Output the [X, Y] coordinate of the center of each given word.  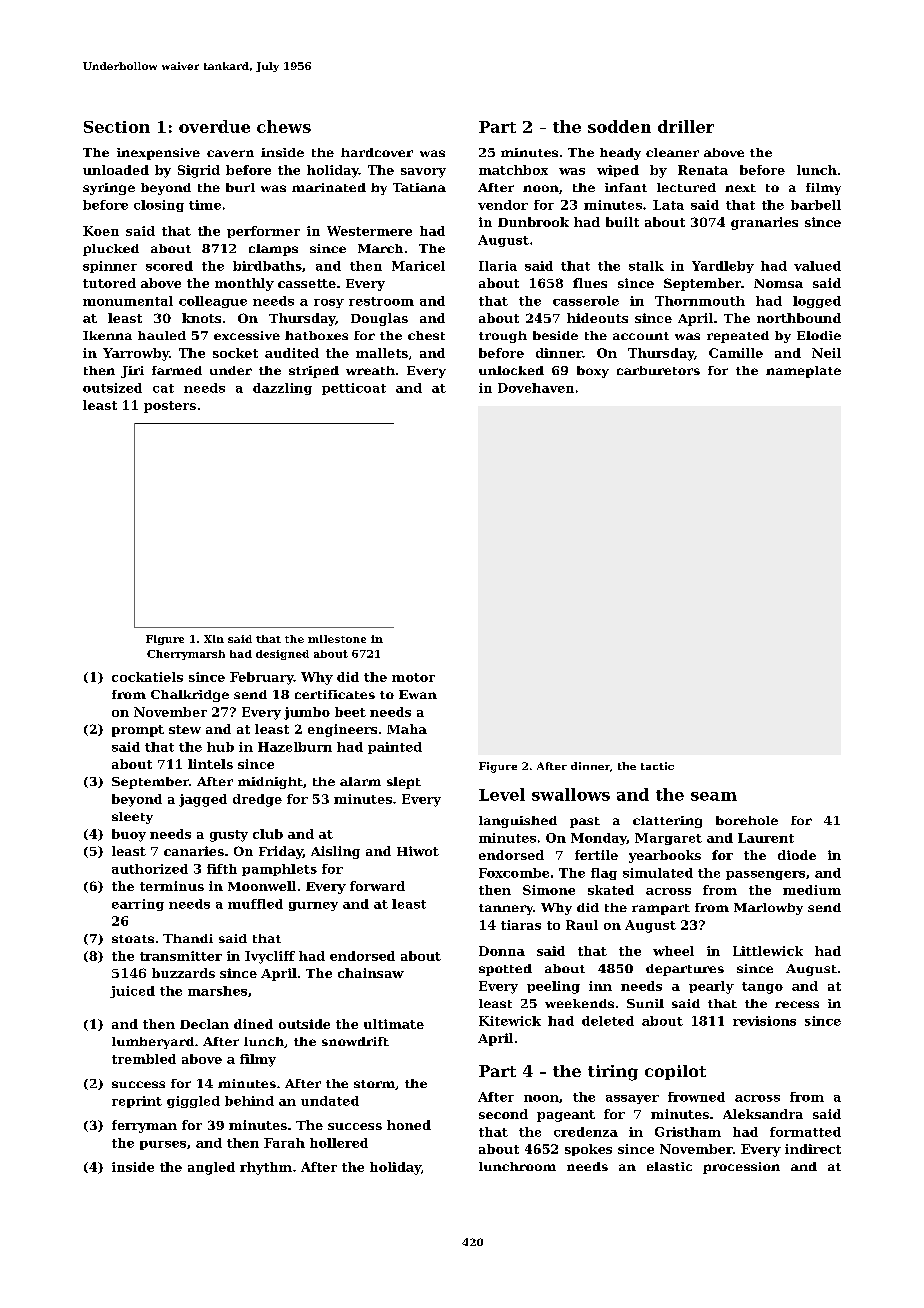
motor [413, 677]
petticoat [354, 389]
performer [263, 232]
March [380, 248]
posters [170, 407]
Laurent [766, 838]
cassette [307, 283]
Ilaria [498, 266]
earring [138, 905]
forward [377, 886]
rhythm [266, 1168]
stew [185, 729]
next [740, 188]
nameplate [803, 372]
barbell [816, 205]
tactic [657, 766]
